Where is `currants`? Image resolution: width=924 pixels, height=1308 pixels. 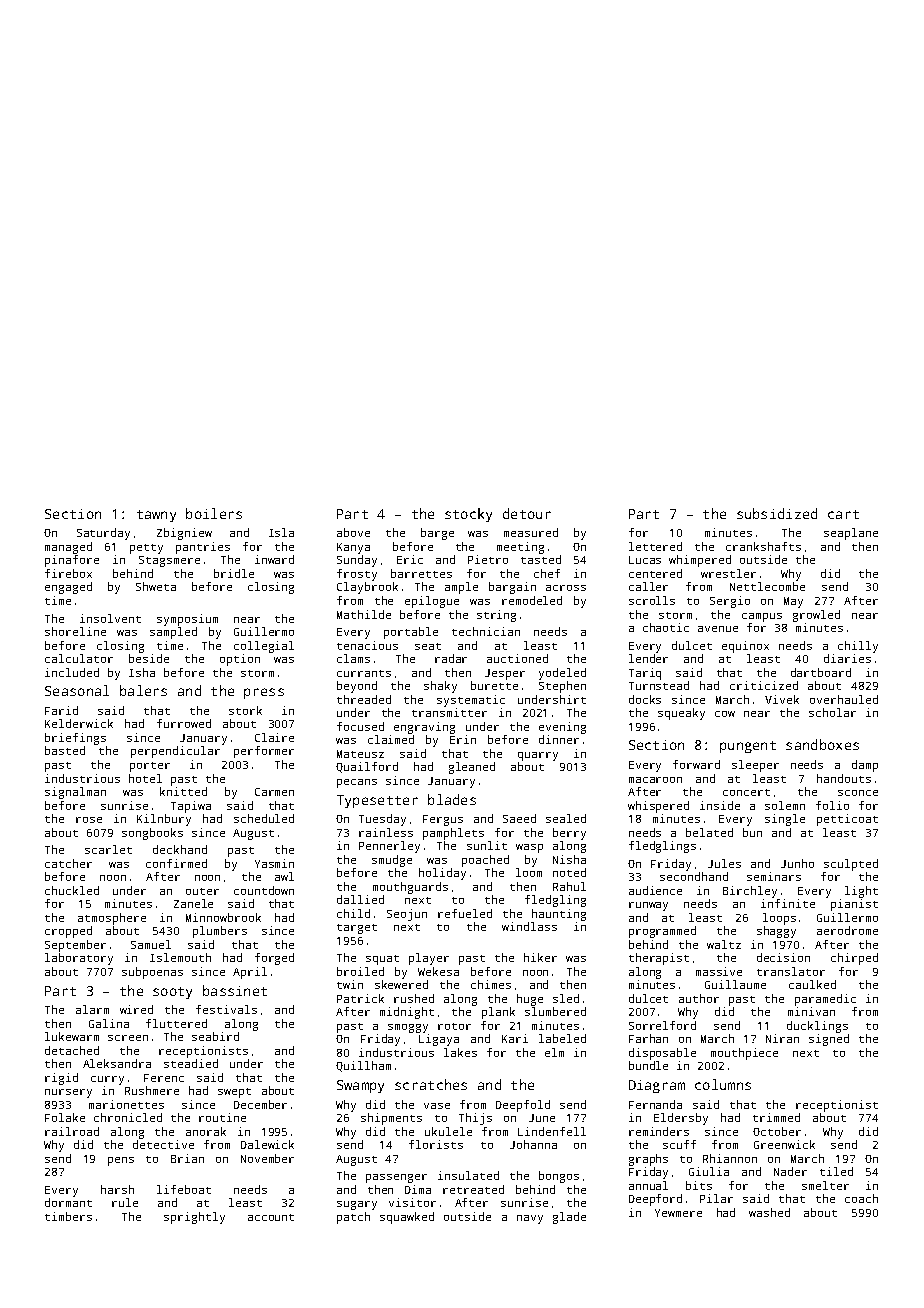 currants is located at coordinates (364, 673).
